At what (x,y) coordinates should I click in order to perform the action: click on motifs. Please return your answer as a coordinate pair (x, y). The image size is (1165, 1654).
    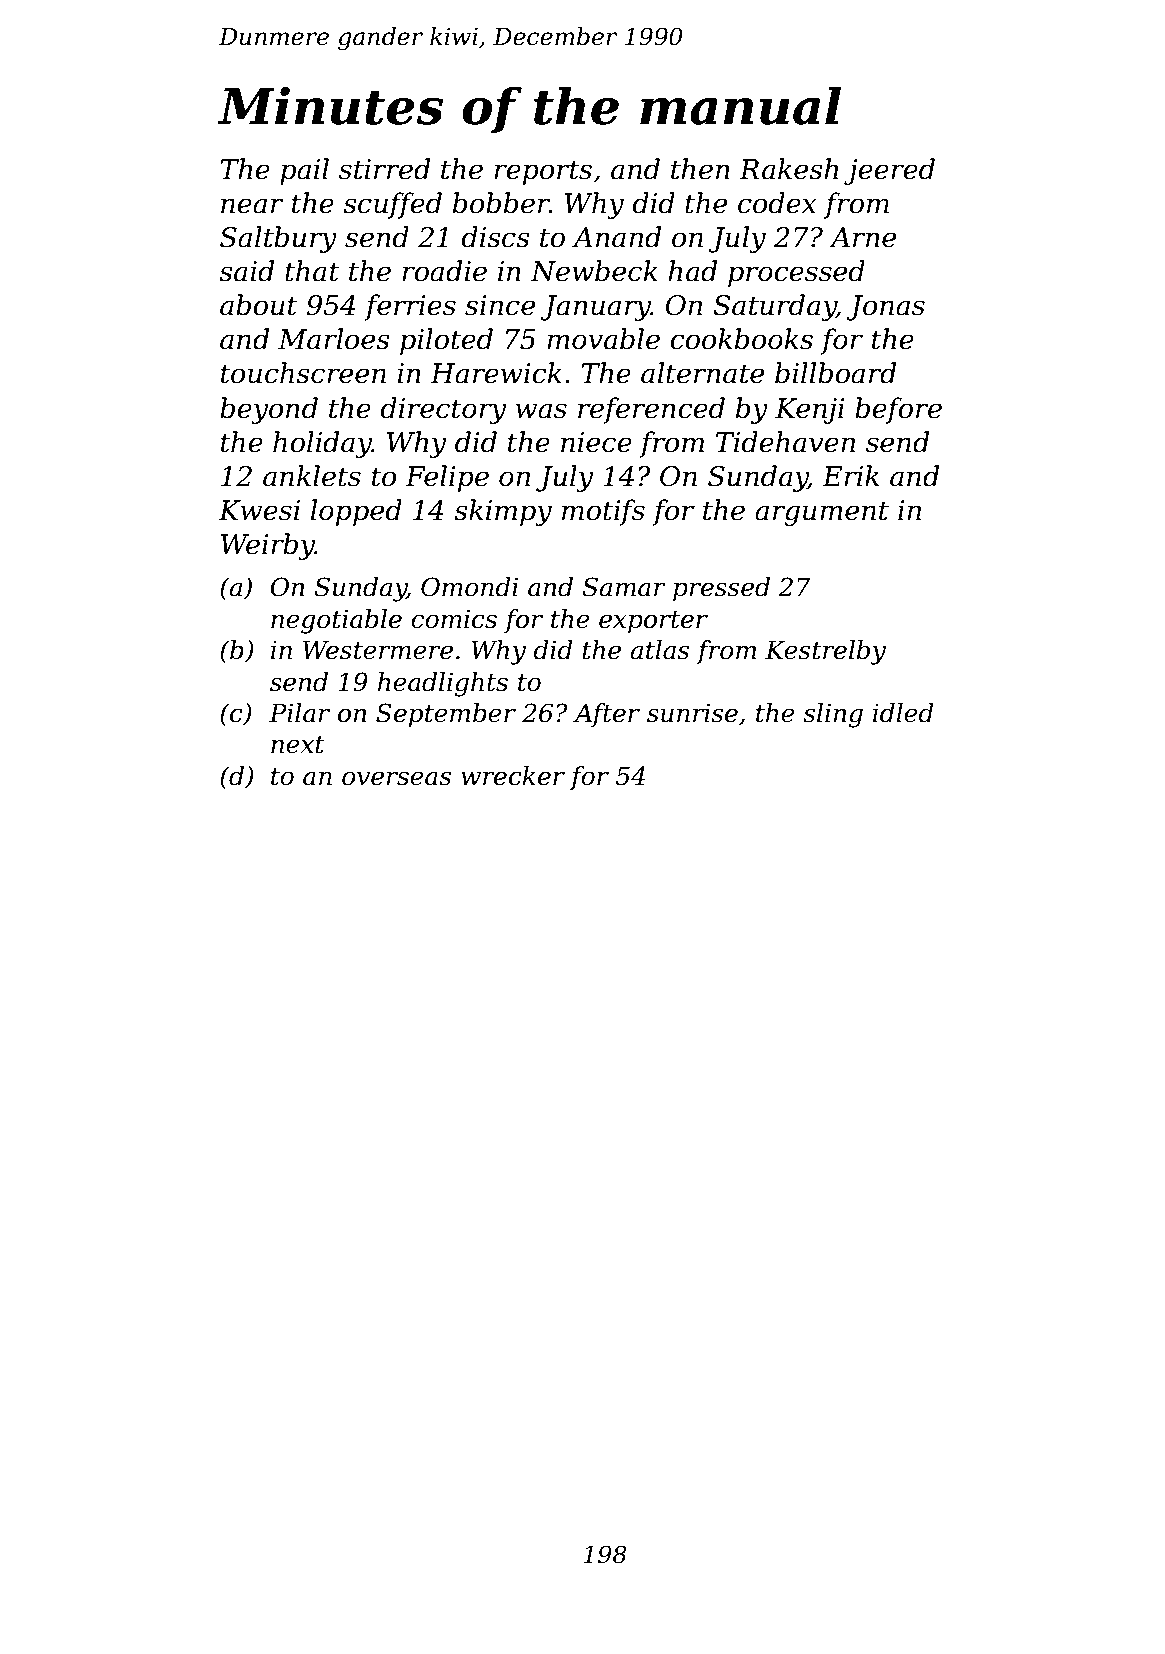
    Looking at the image, I should click on (603, 512).
